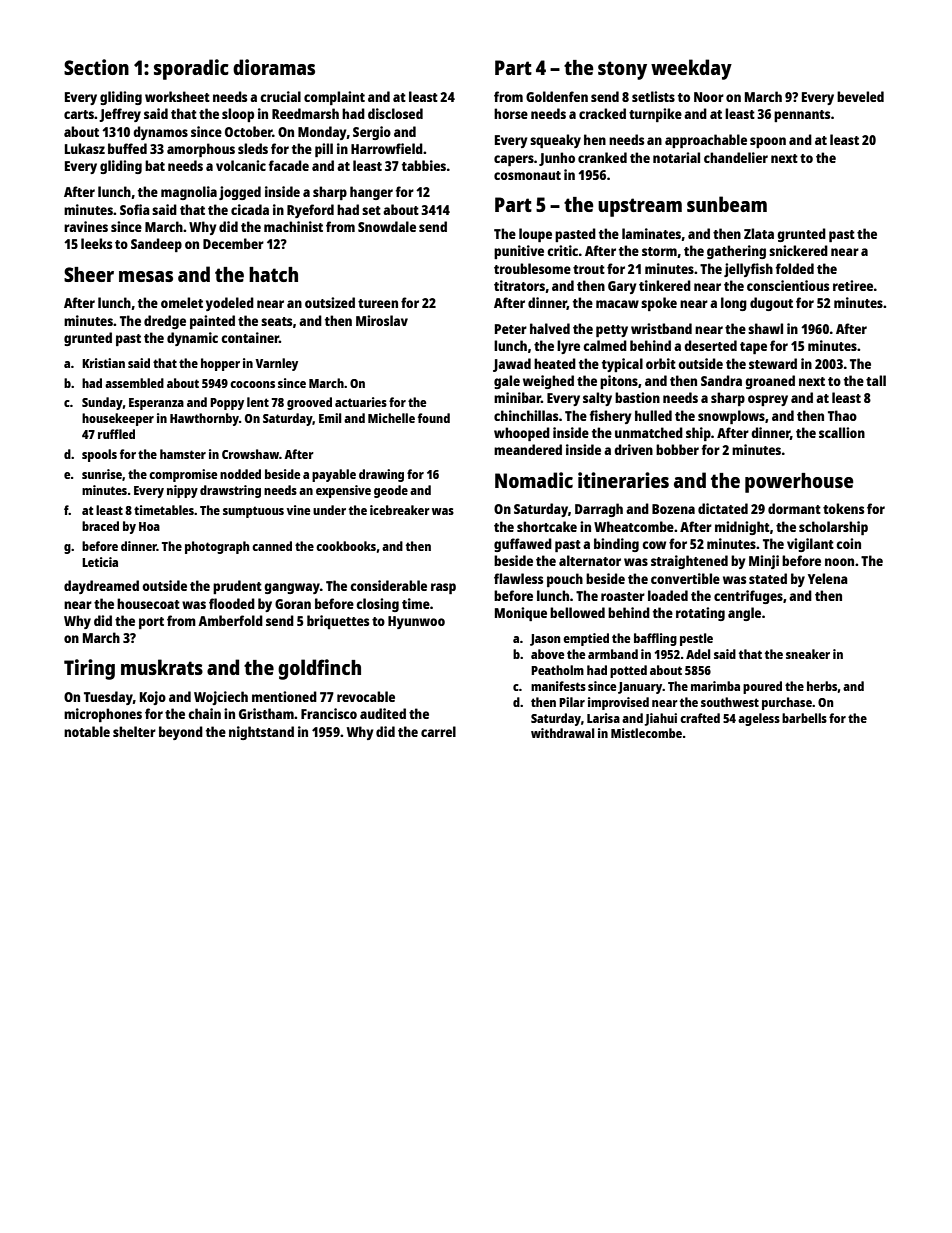 Image resolution: width=952 pixels, height=1233 pixels. Describe the element at coordinates (284, 696) in the screenshot. I see `mentioned` at that location.
